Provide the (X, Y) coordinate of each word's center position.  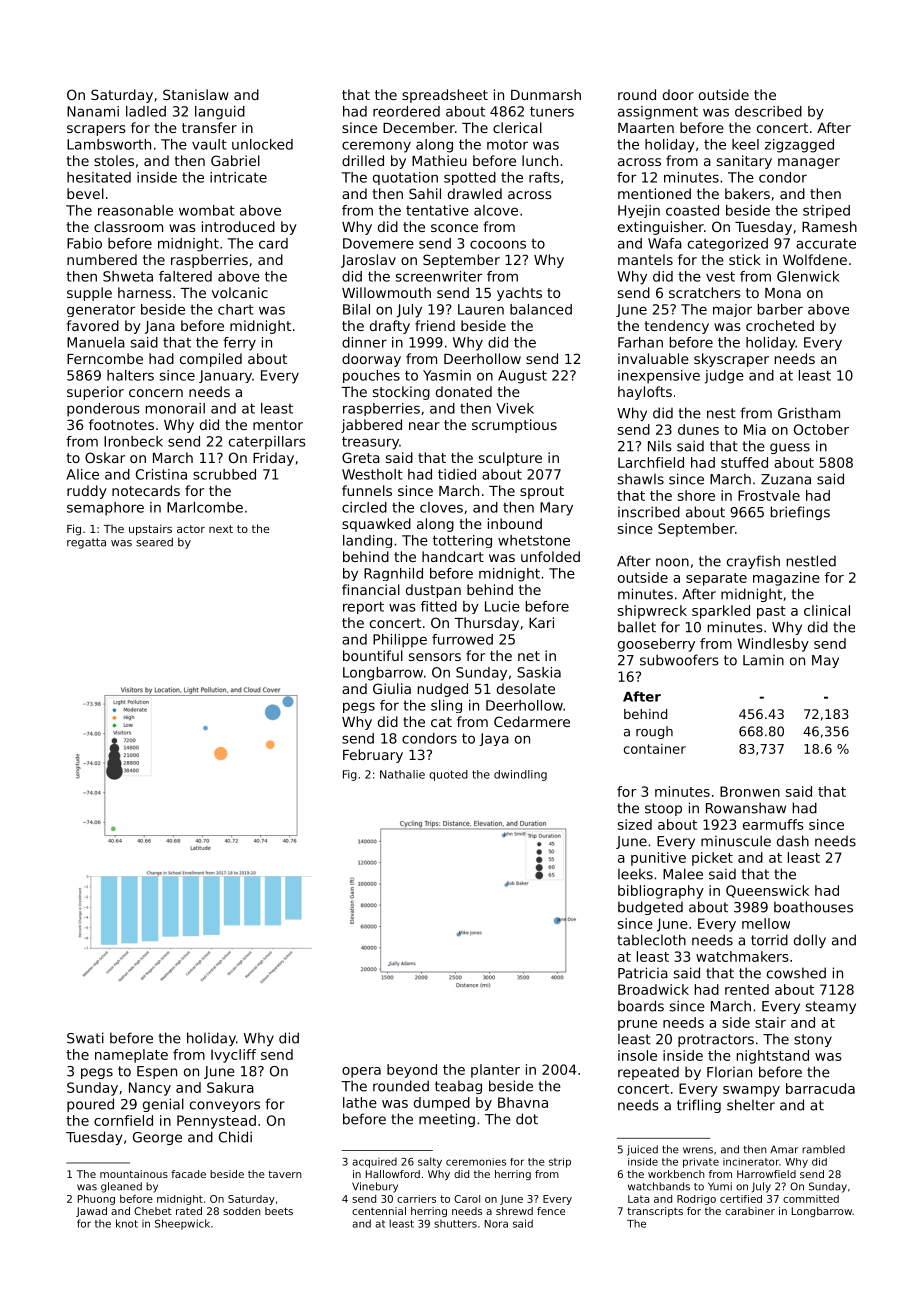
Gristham (809, 413)
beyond (412, 1071)
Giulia (392, 688)
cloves (441, 507)
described (768, 111)
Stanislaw (196, 94)
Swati (85, 1038)
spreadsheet (445, 96)
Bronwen (750, 791)
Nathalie (402, 774)
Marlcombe (205, 507)
